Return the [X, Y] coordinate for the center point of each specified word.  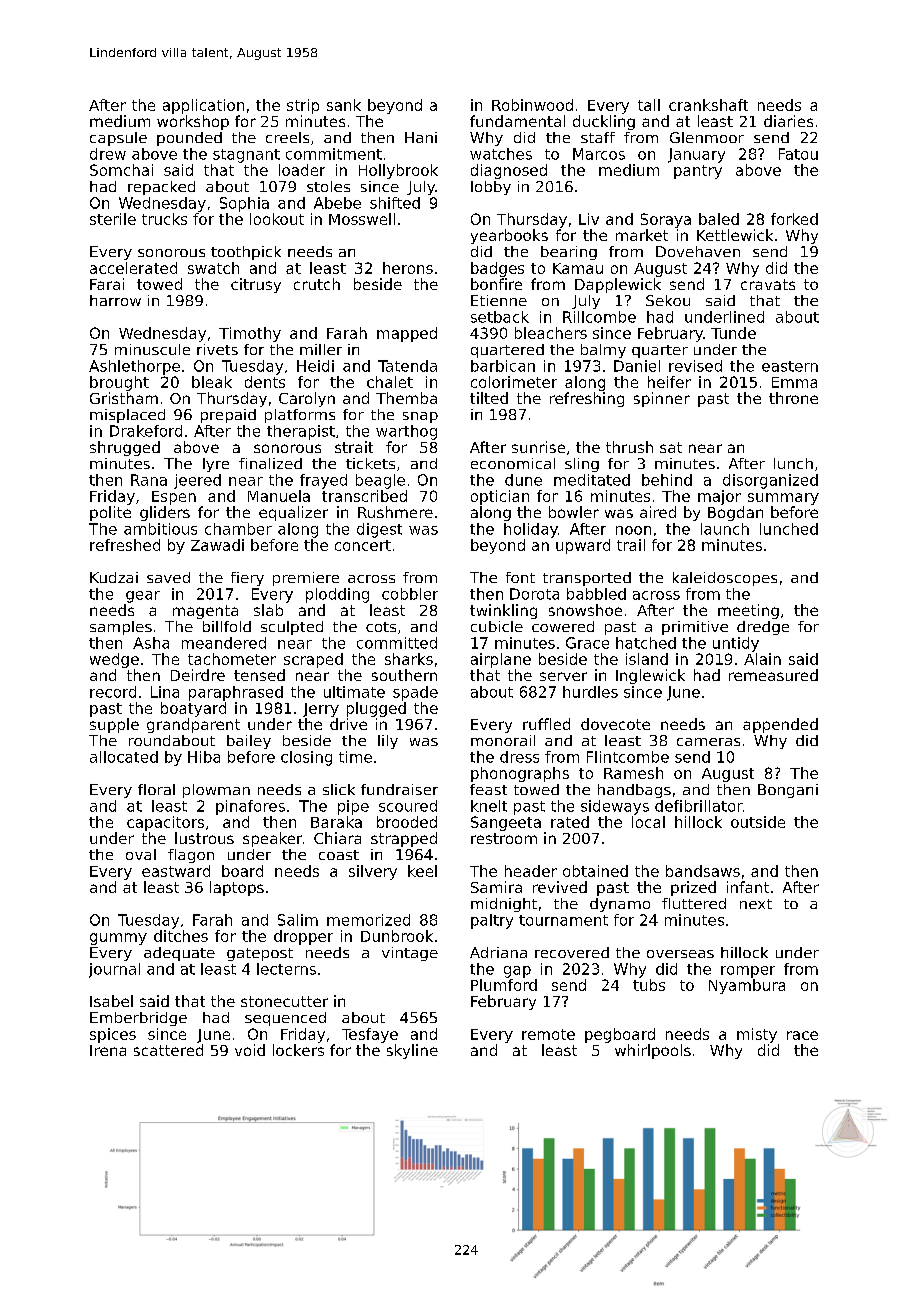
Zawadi [217, 545]
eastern [790, 366]
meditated [592, 480]
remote [548, 1034]
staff [598, 137]
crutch [317, 284]
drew [108, 154]
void [250, 1050]
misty [757, 1035]
